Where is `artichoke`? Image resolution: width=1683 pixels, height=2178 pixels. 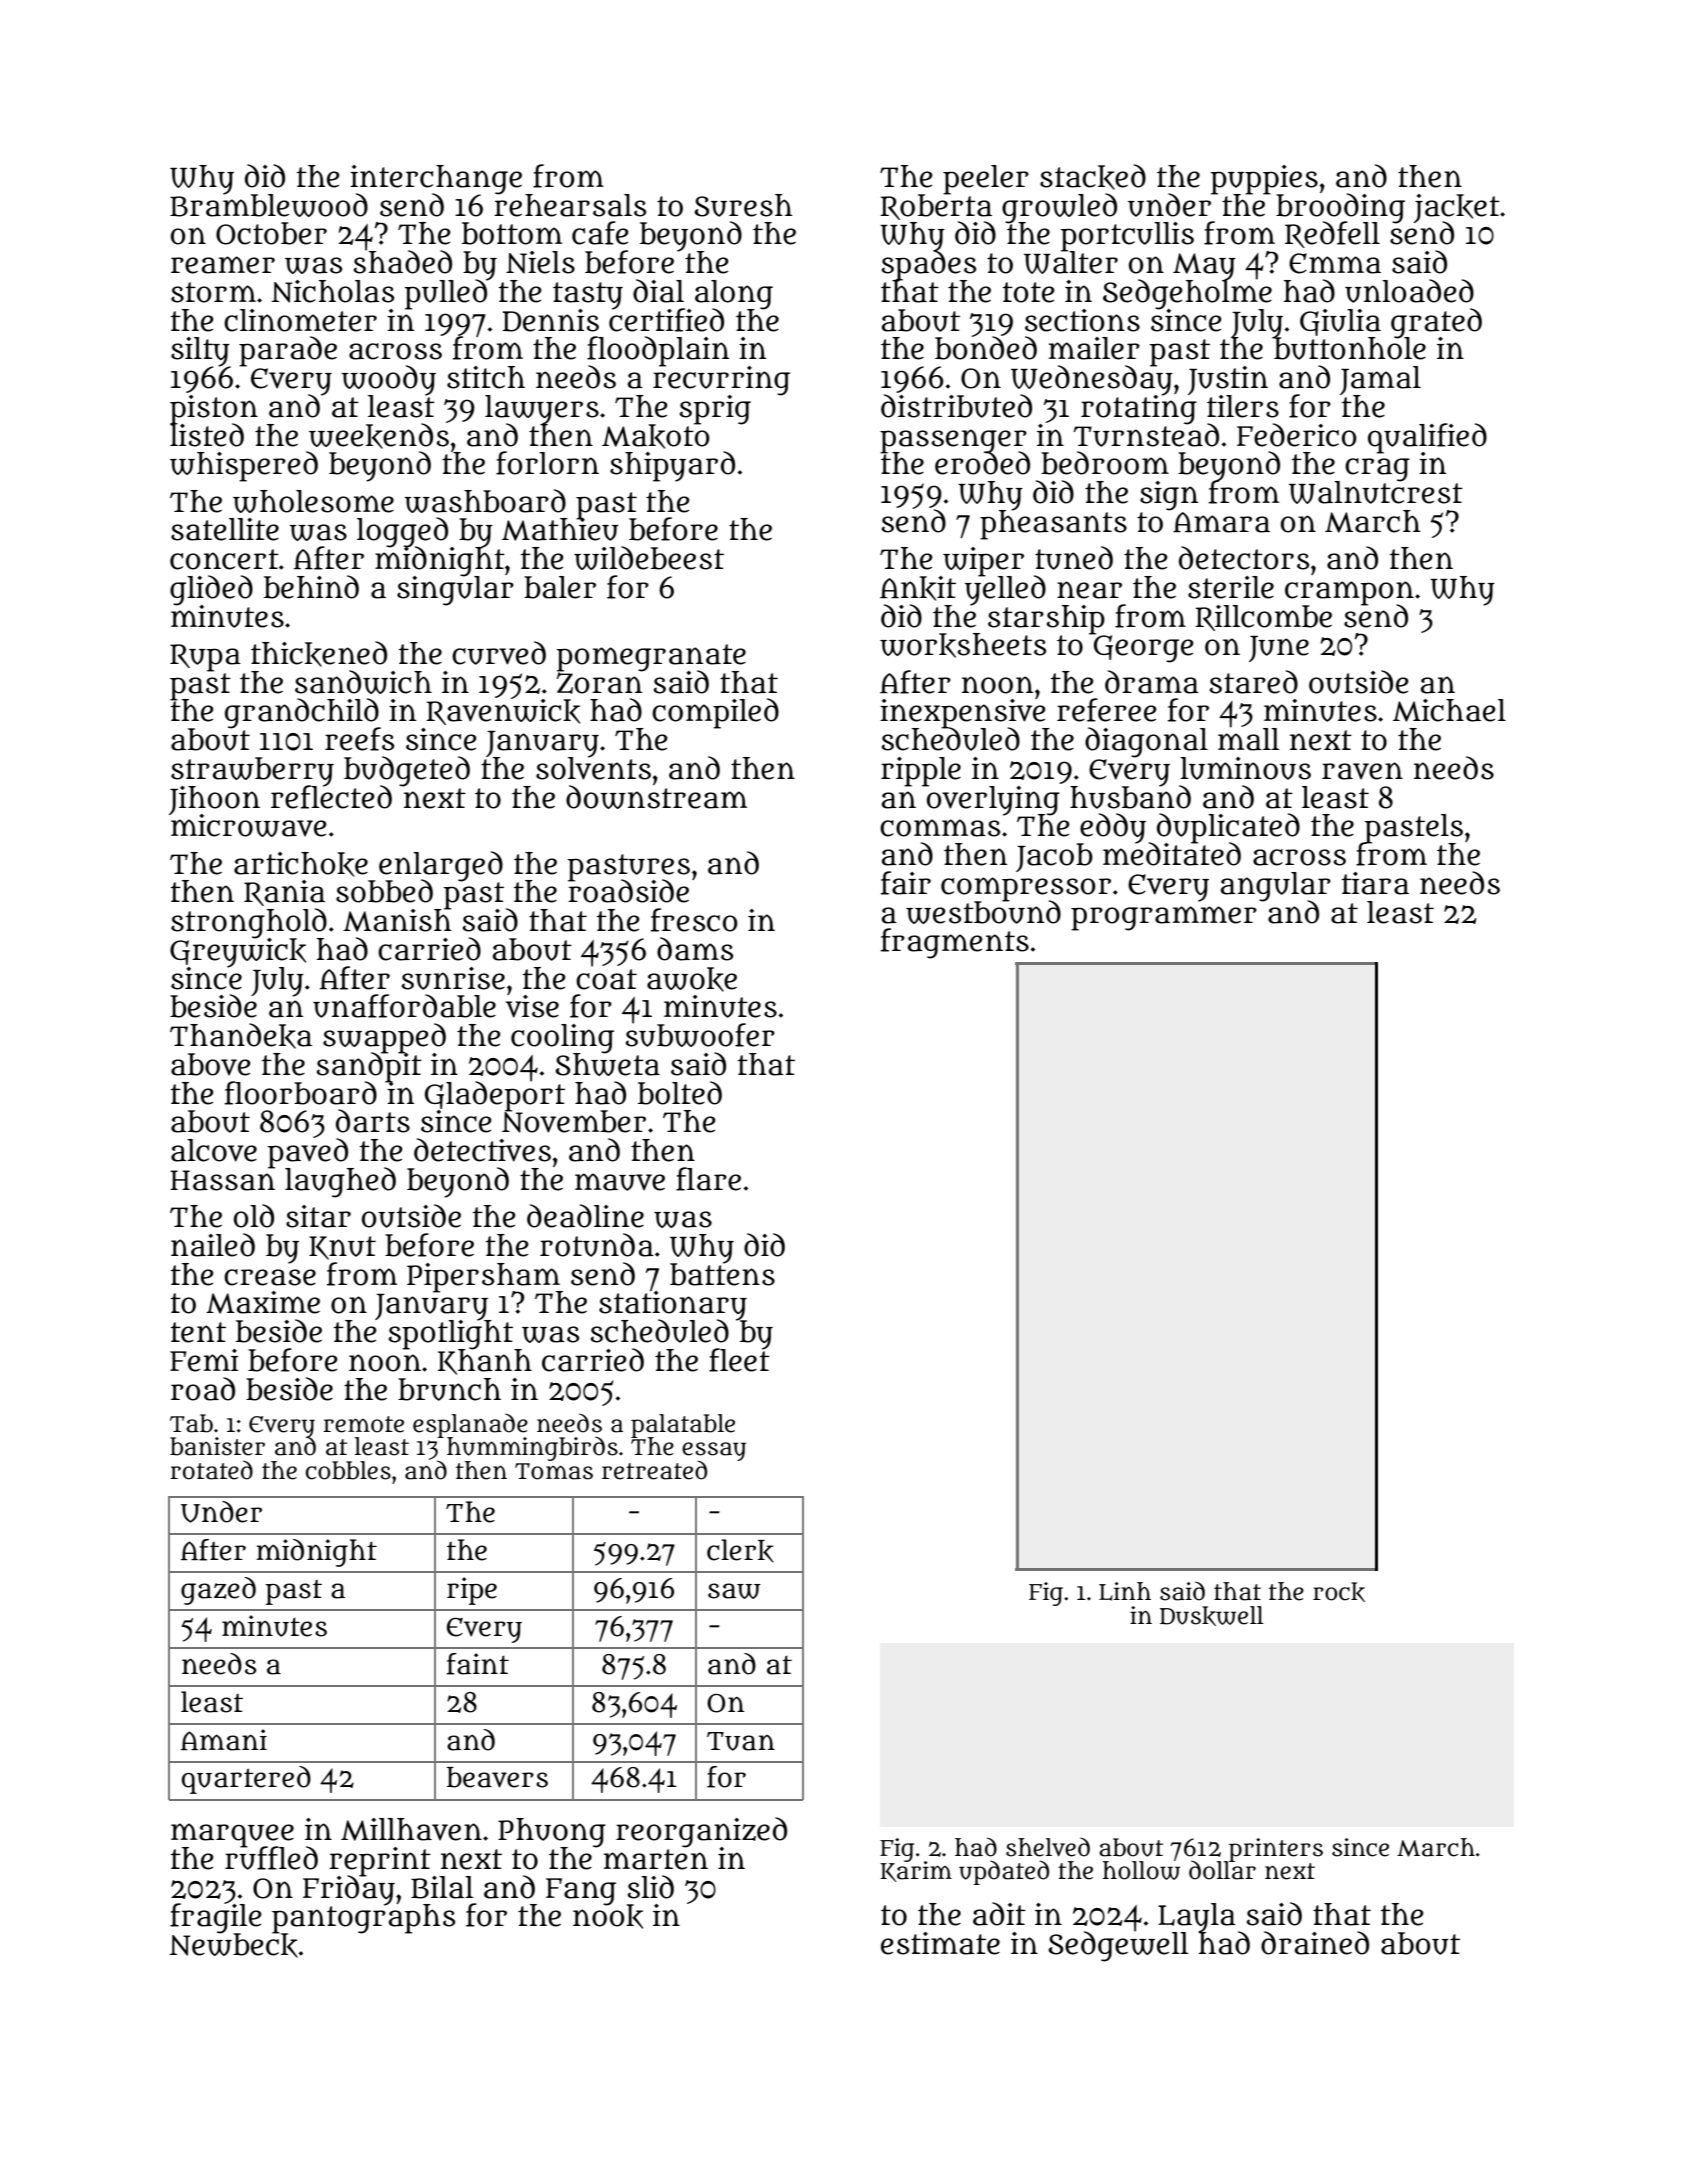
artichoke is located at coordinates (301, 864).
